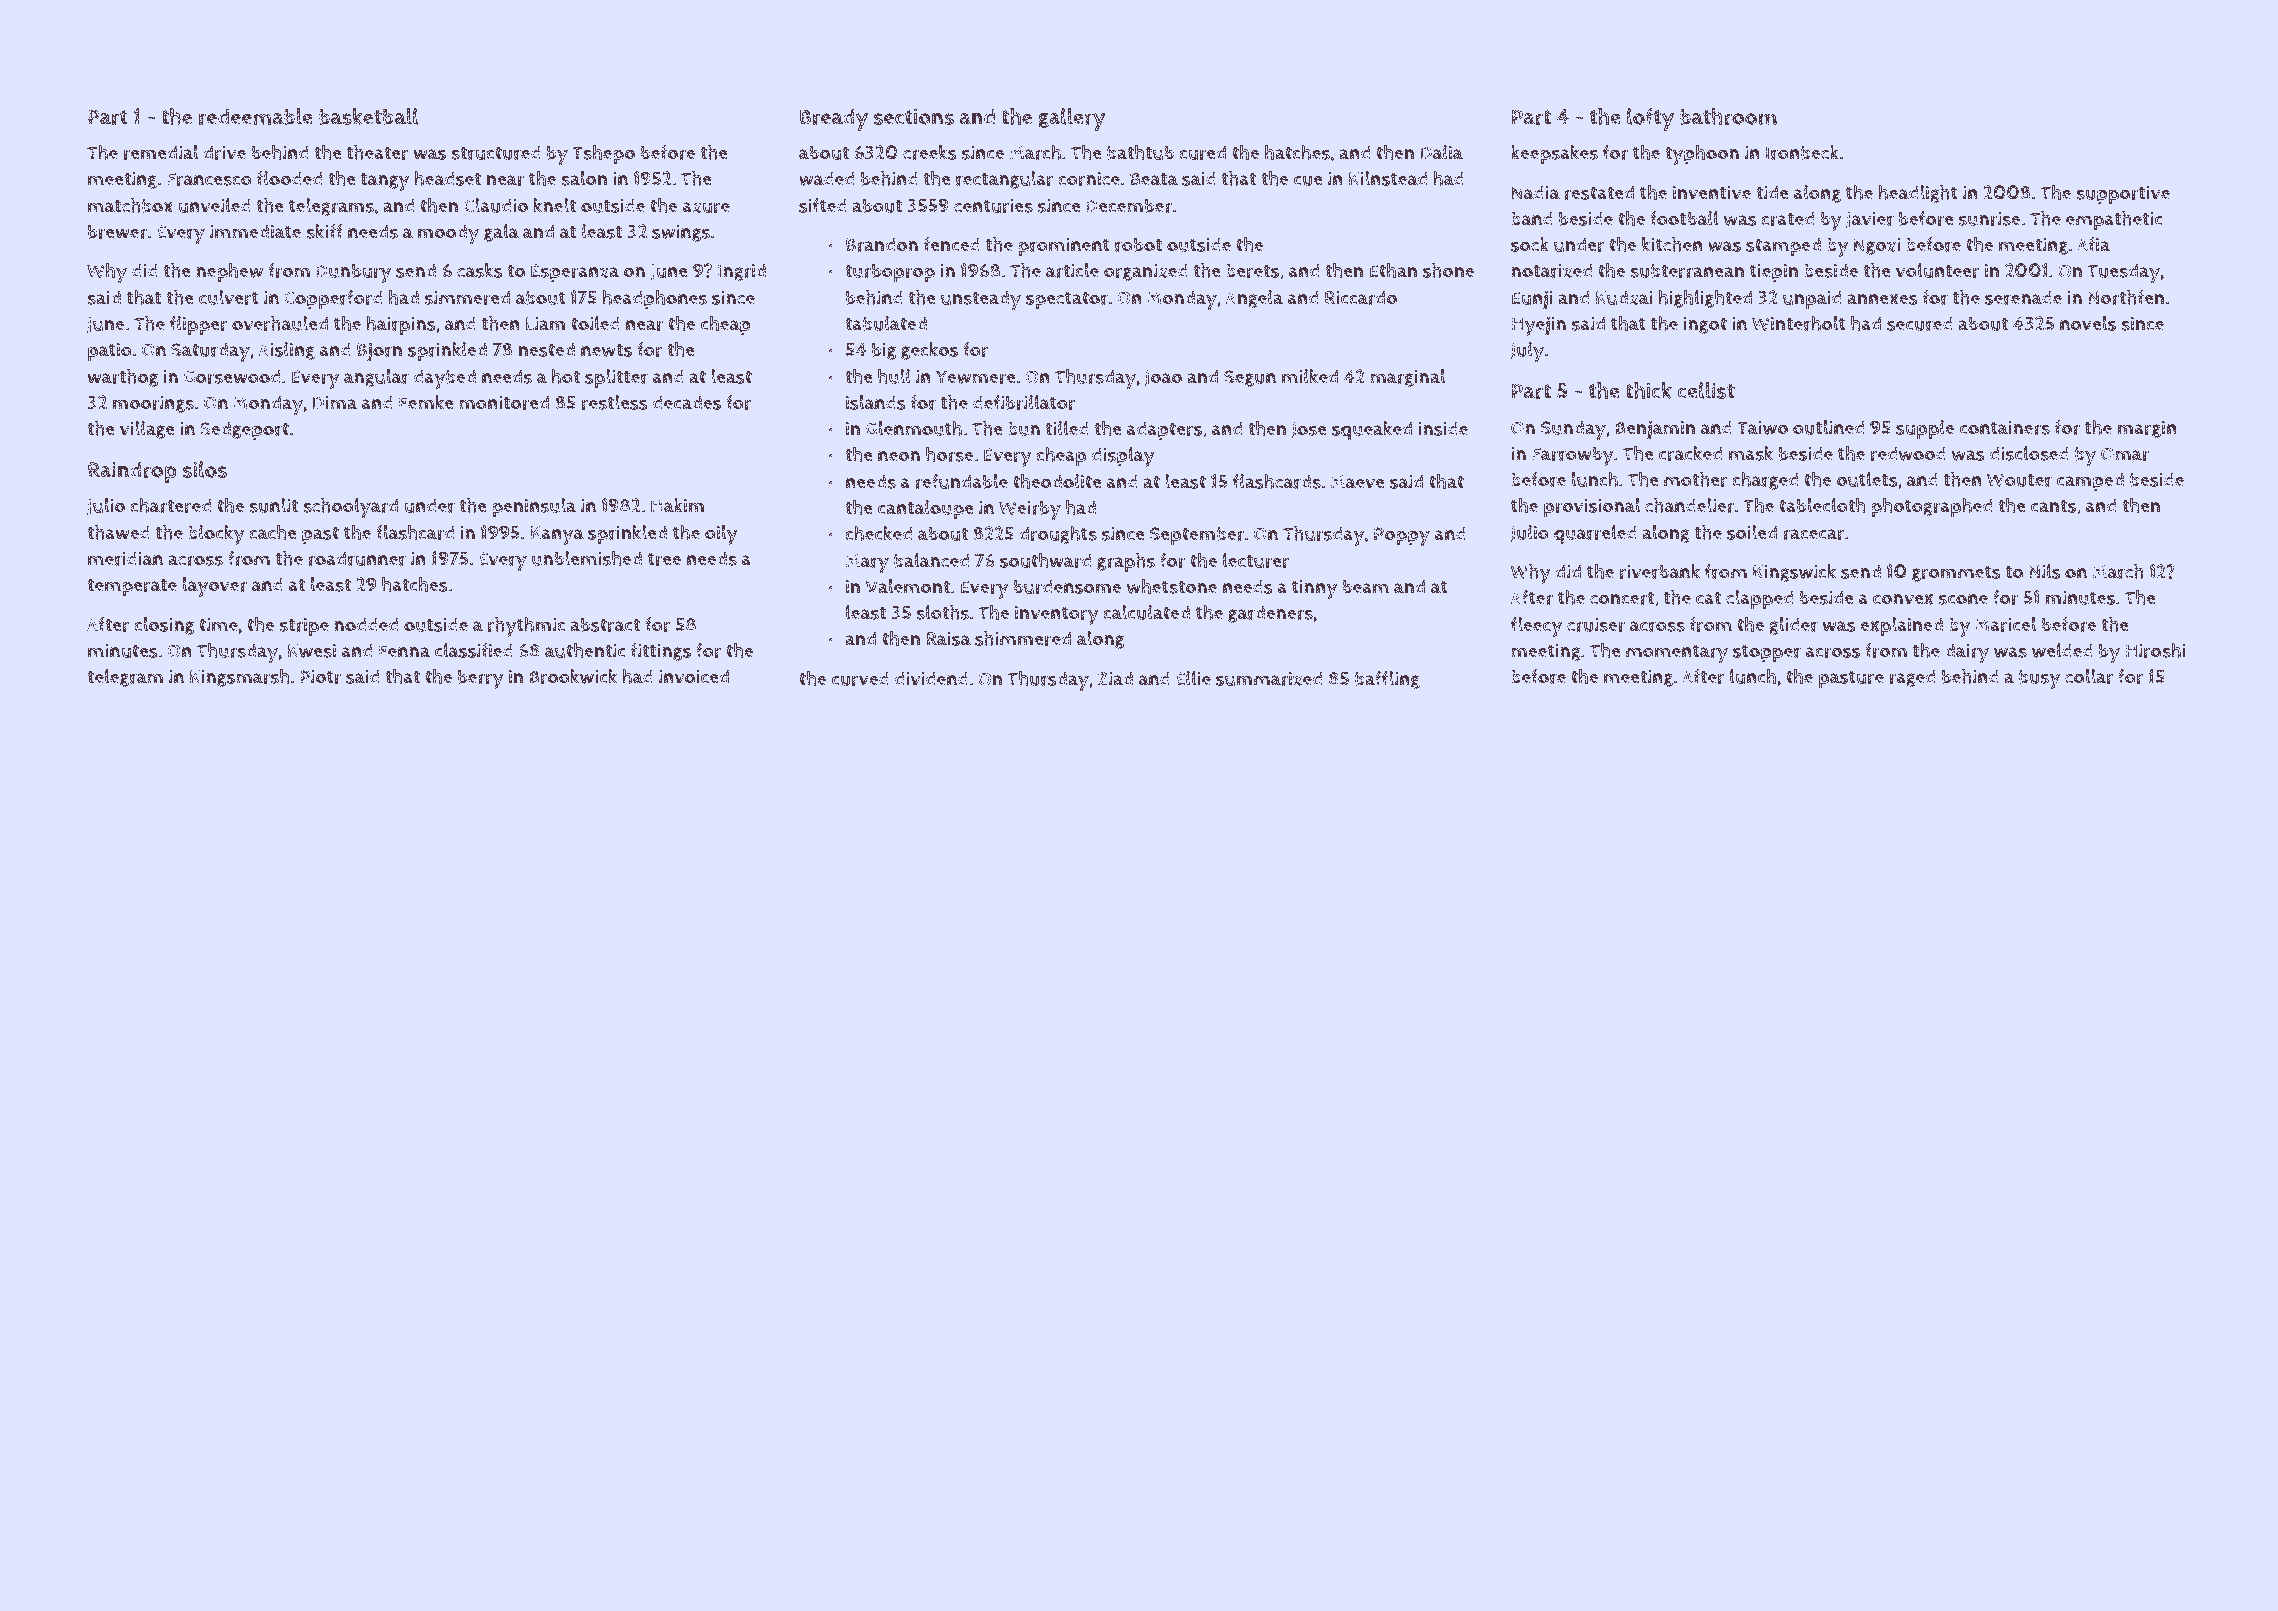  Describe the element at coordinates (886, 323) in the screenshot. I see `tabulated` at that location.
